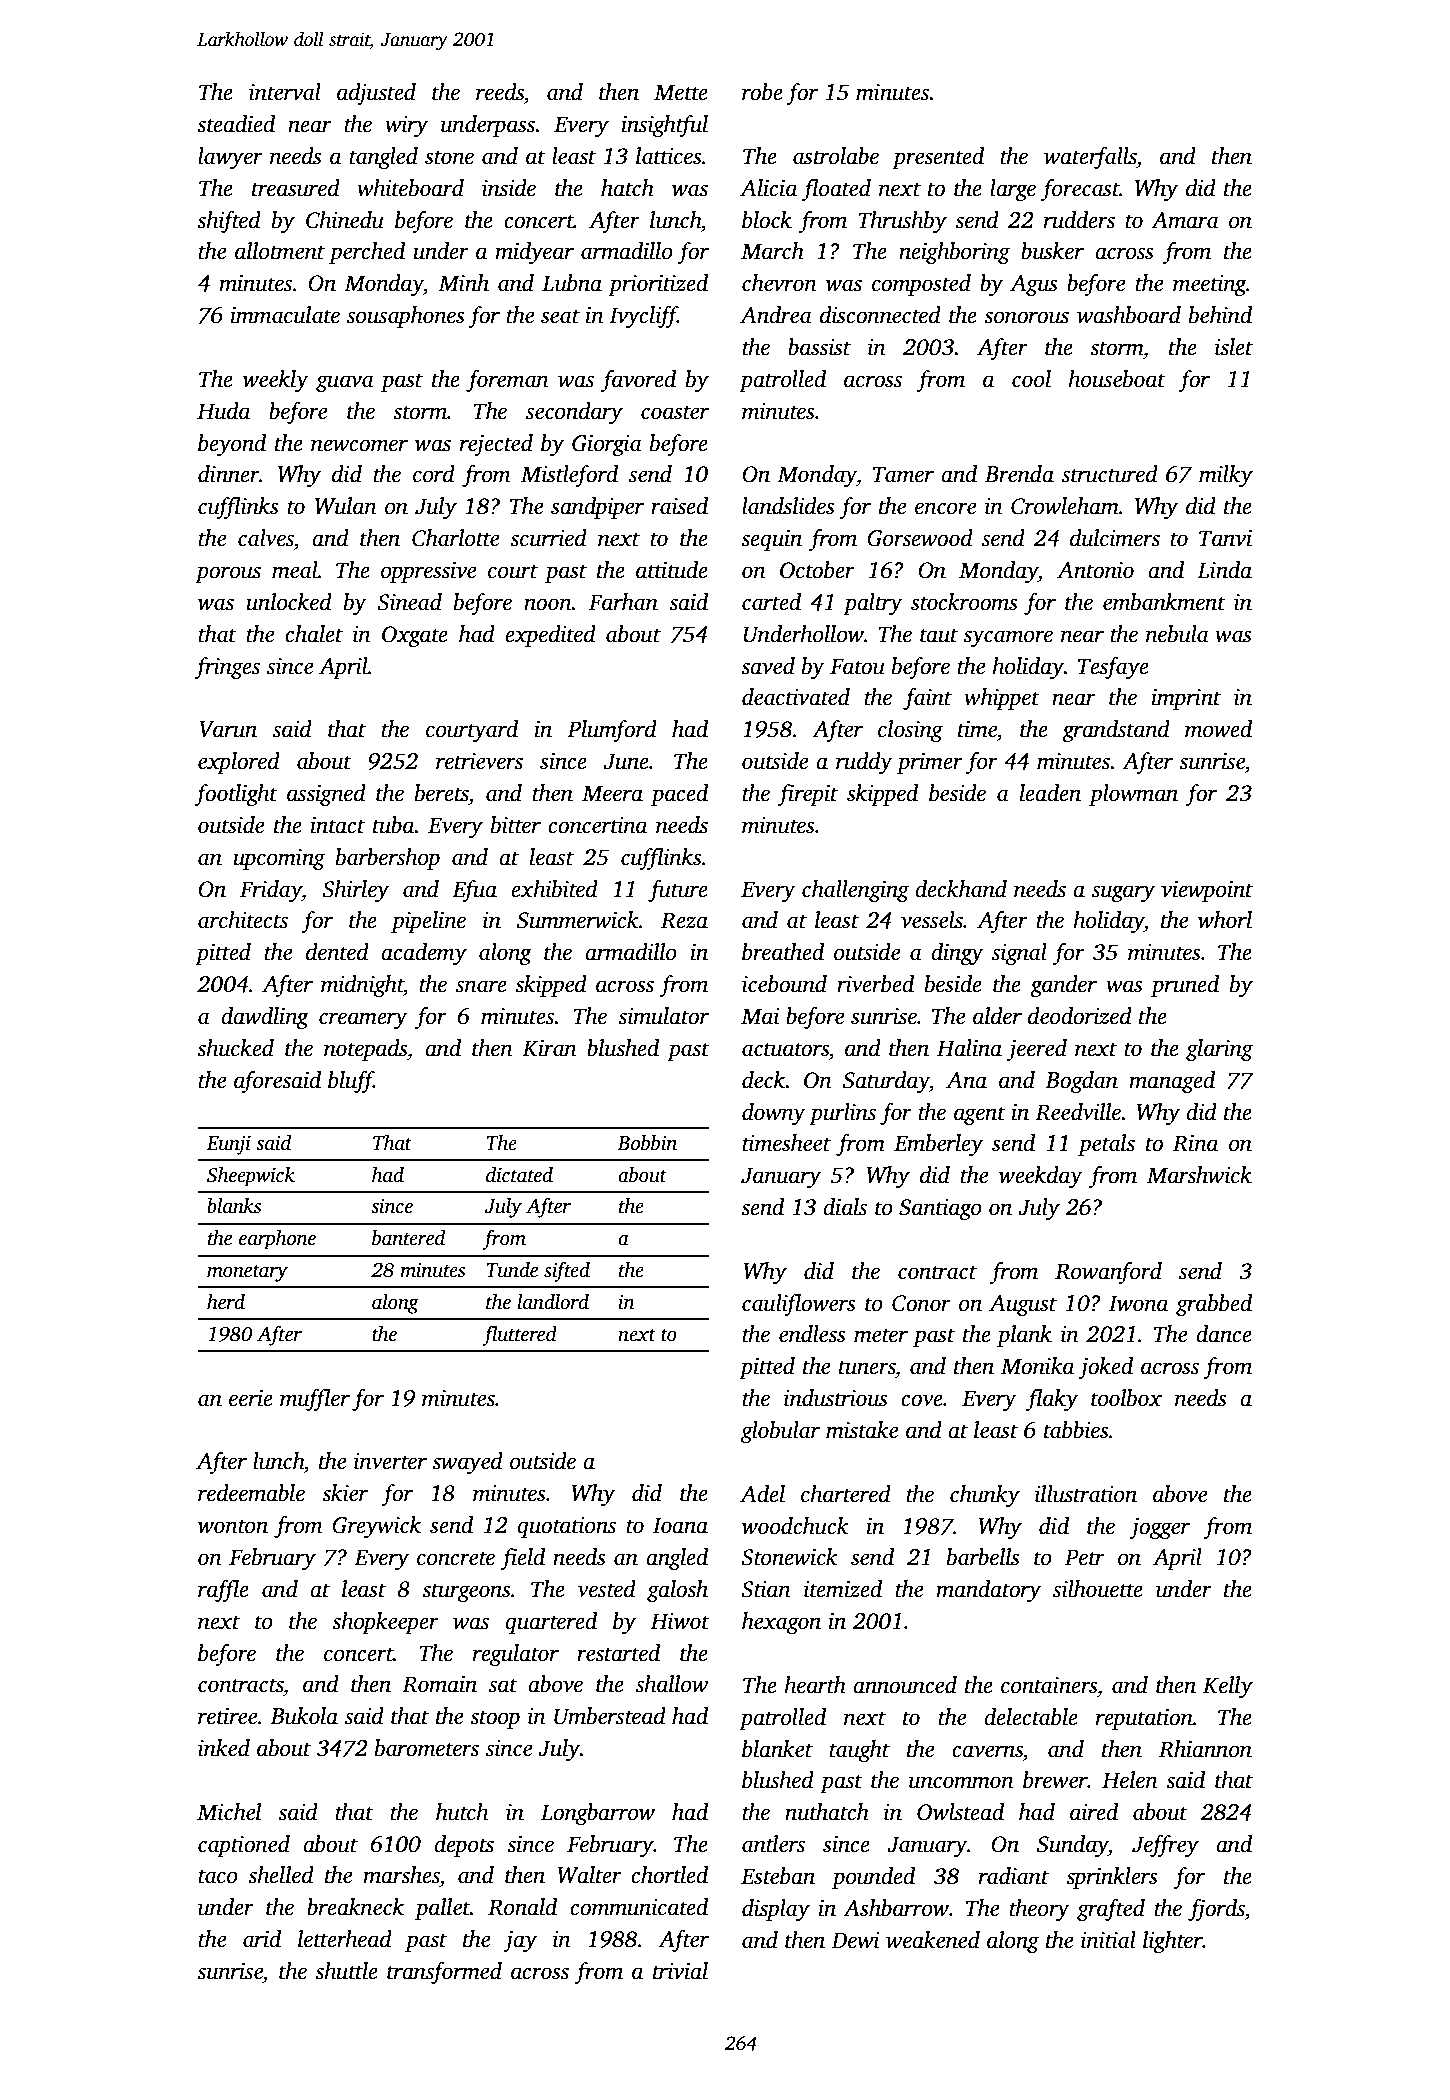  What do you see at coordinates (355, 891) in the screenshot?
I see `Shirley` at bounding box center [355, 891].
